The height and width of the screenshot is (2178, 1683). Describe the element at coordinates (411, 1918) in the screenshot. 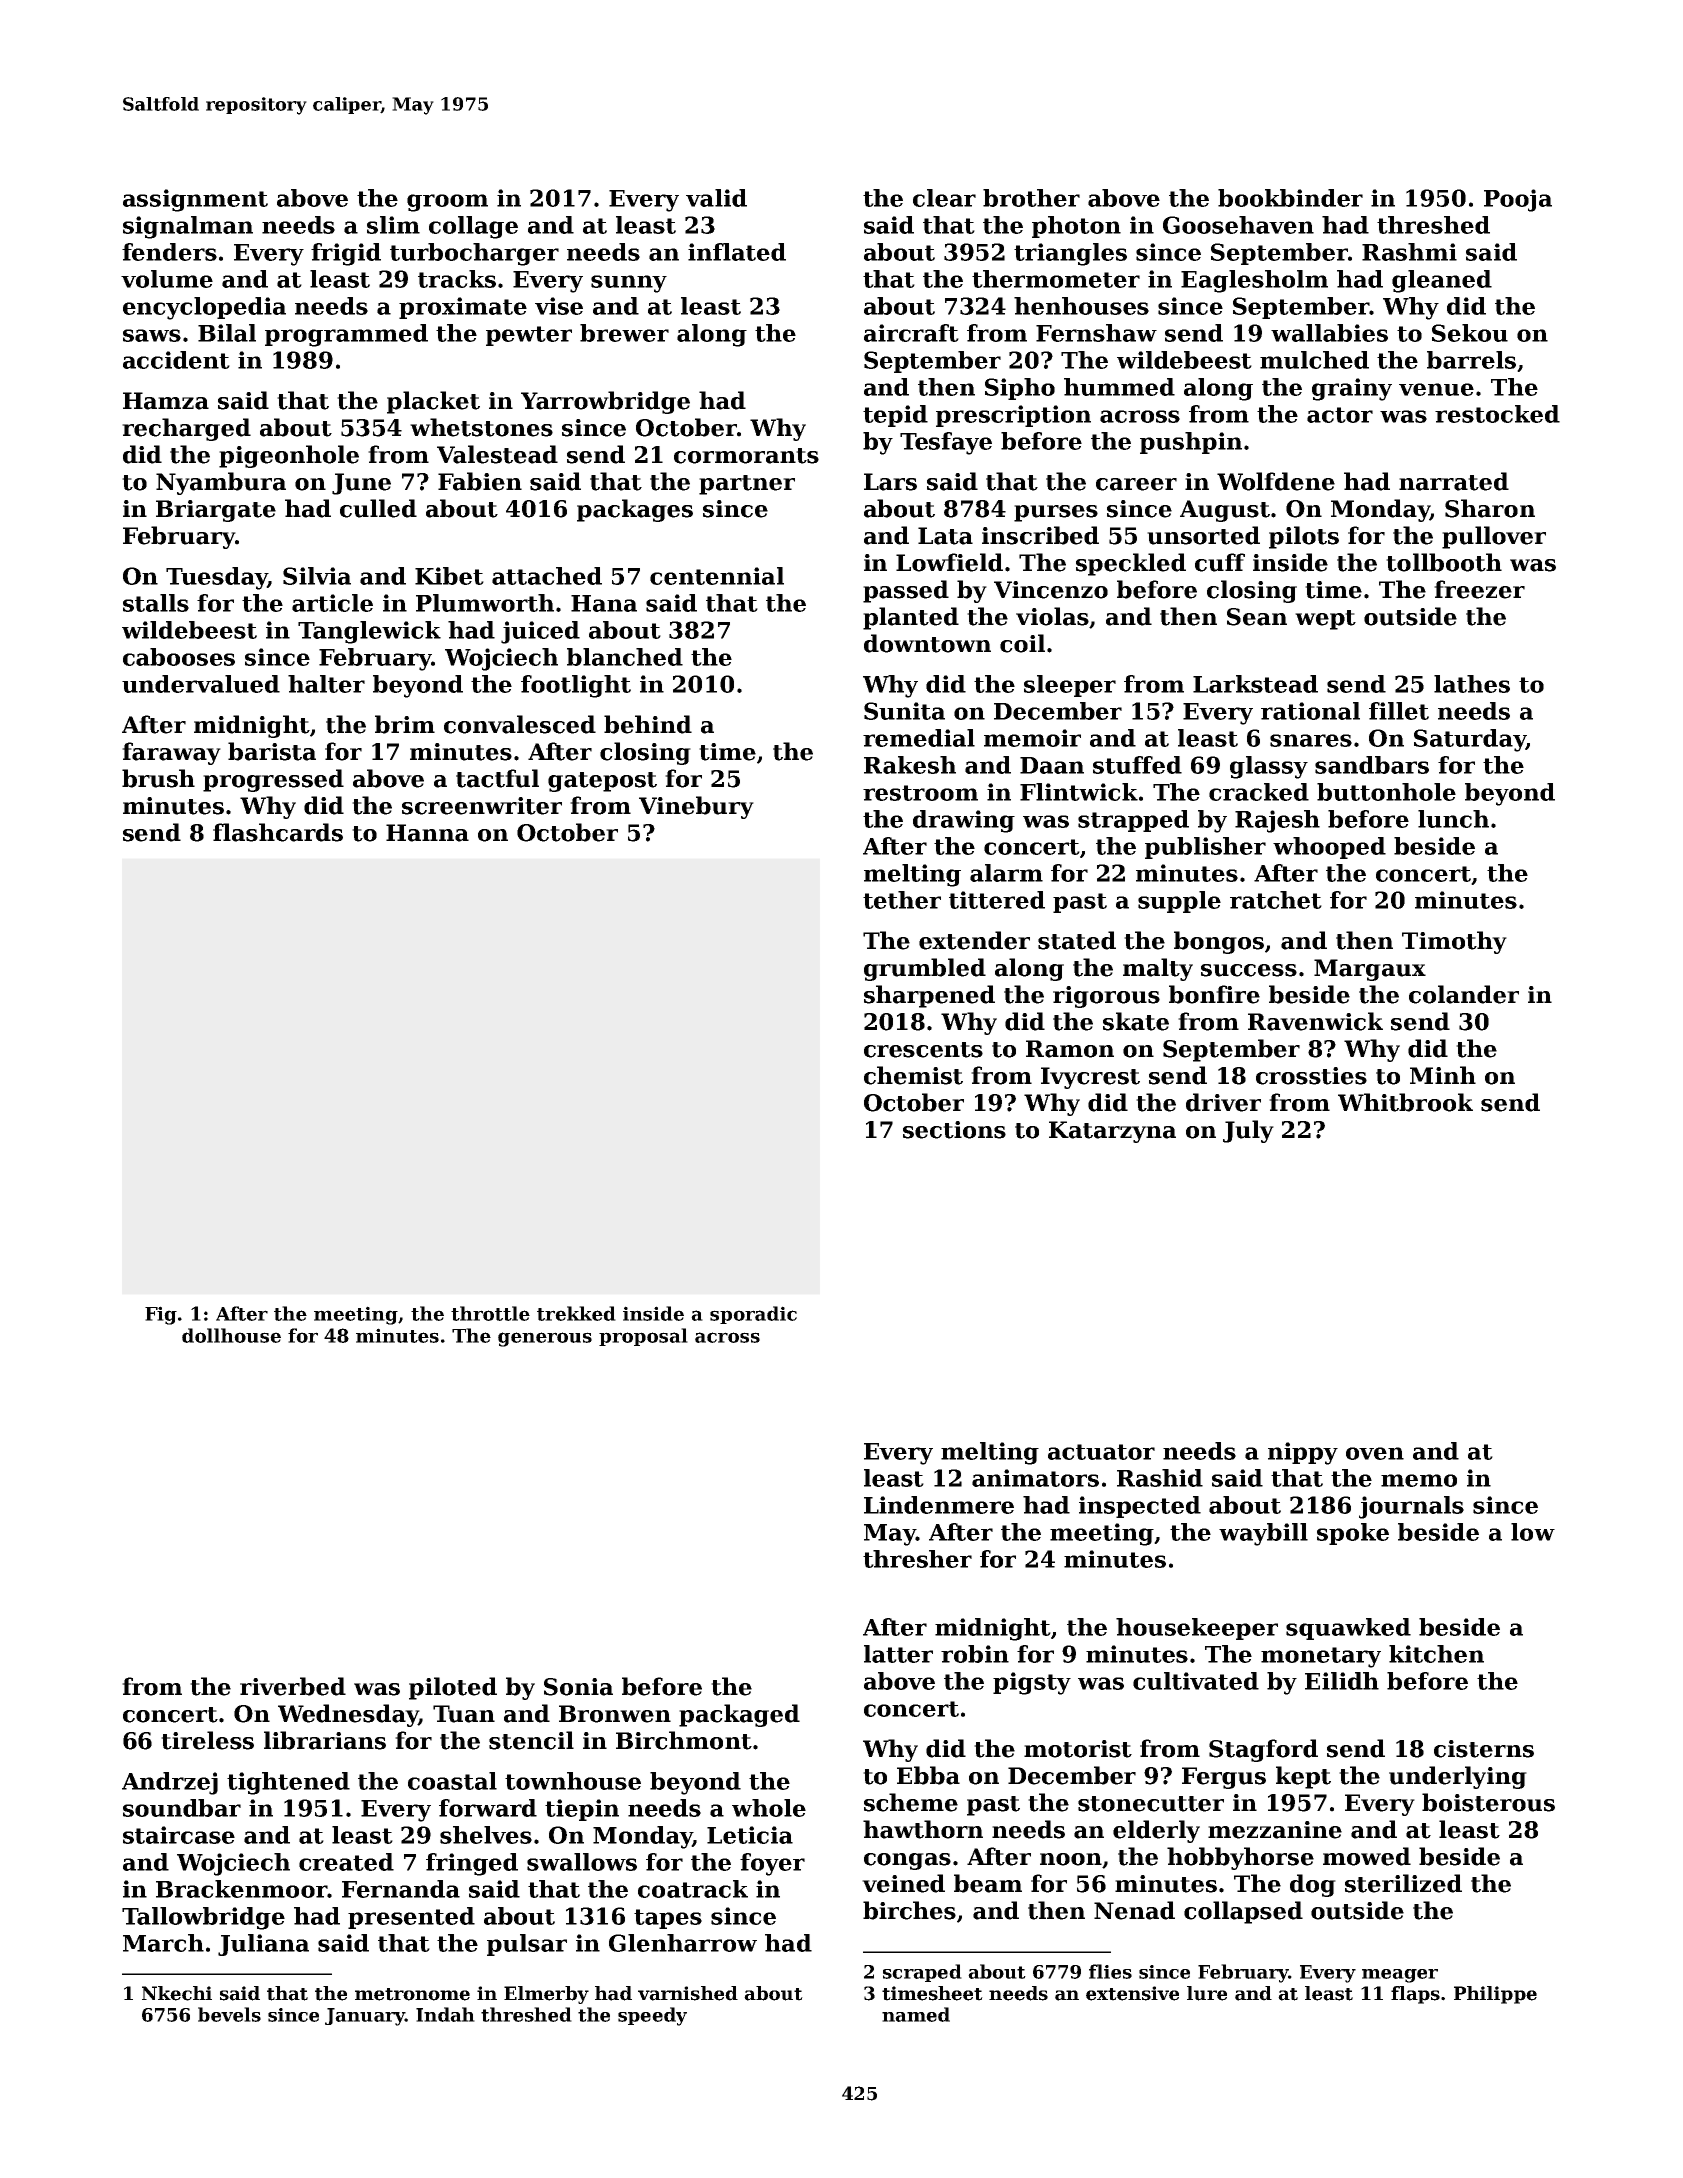

I see `presented` at that location.
